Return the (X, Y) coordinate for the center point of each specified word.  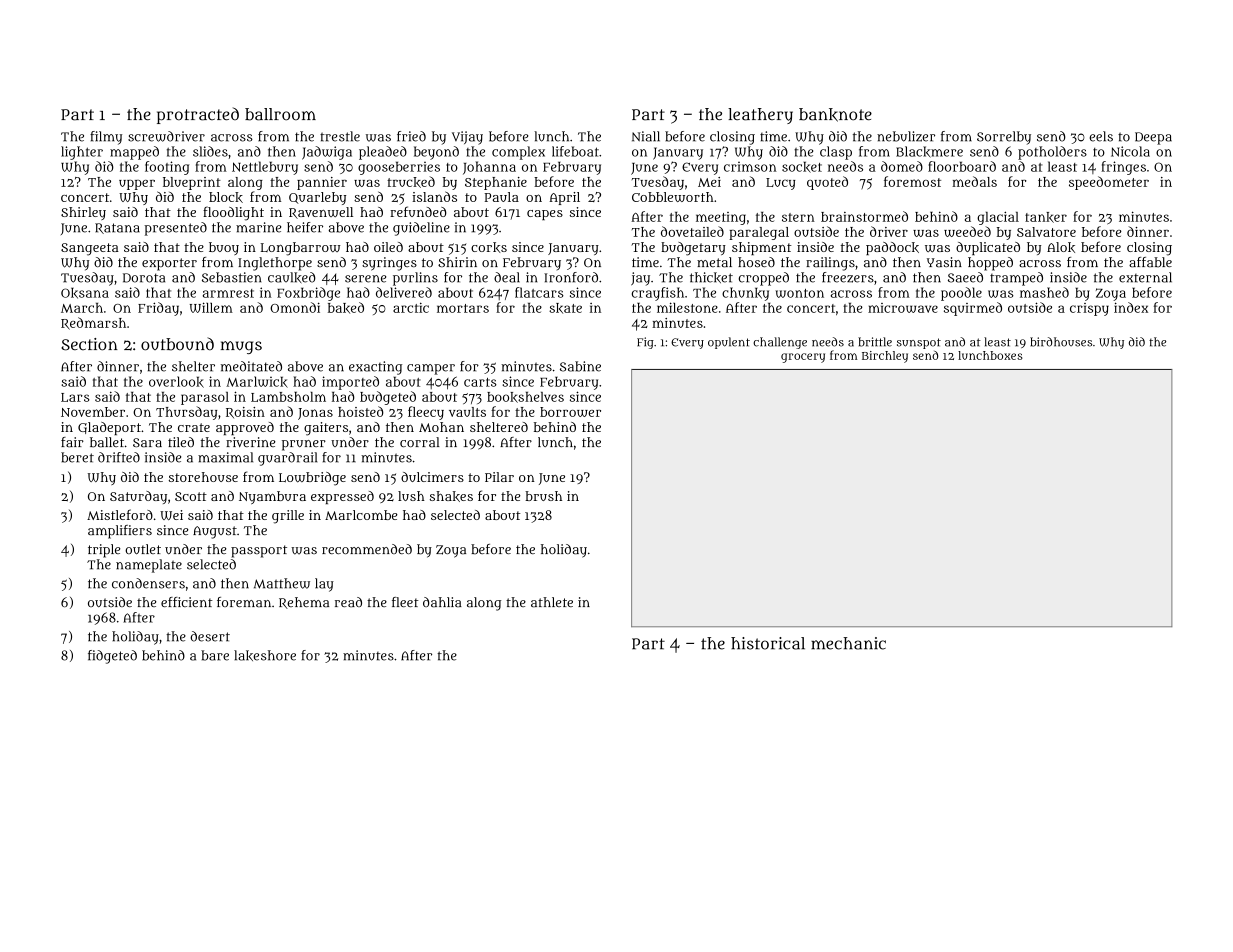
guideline (421, 229)
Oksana (85, 293)
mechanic (848, 643)
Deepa (1153, 138)
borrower (570, 412)
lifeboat (575, 151)
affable (1150, 262)
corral (420, 442)
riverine (250, 442)
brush (543, 496)
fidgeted (112, 657)
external (1145, 277)
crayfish (658, 294)
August (215, 532)
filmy (106, 138)
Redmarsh (93, 323)
